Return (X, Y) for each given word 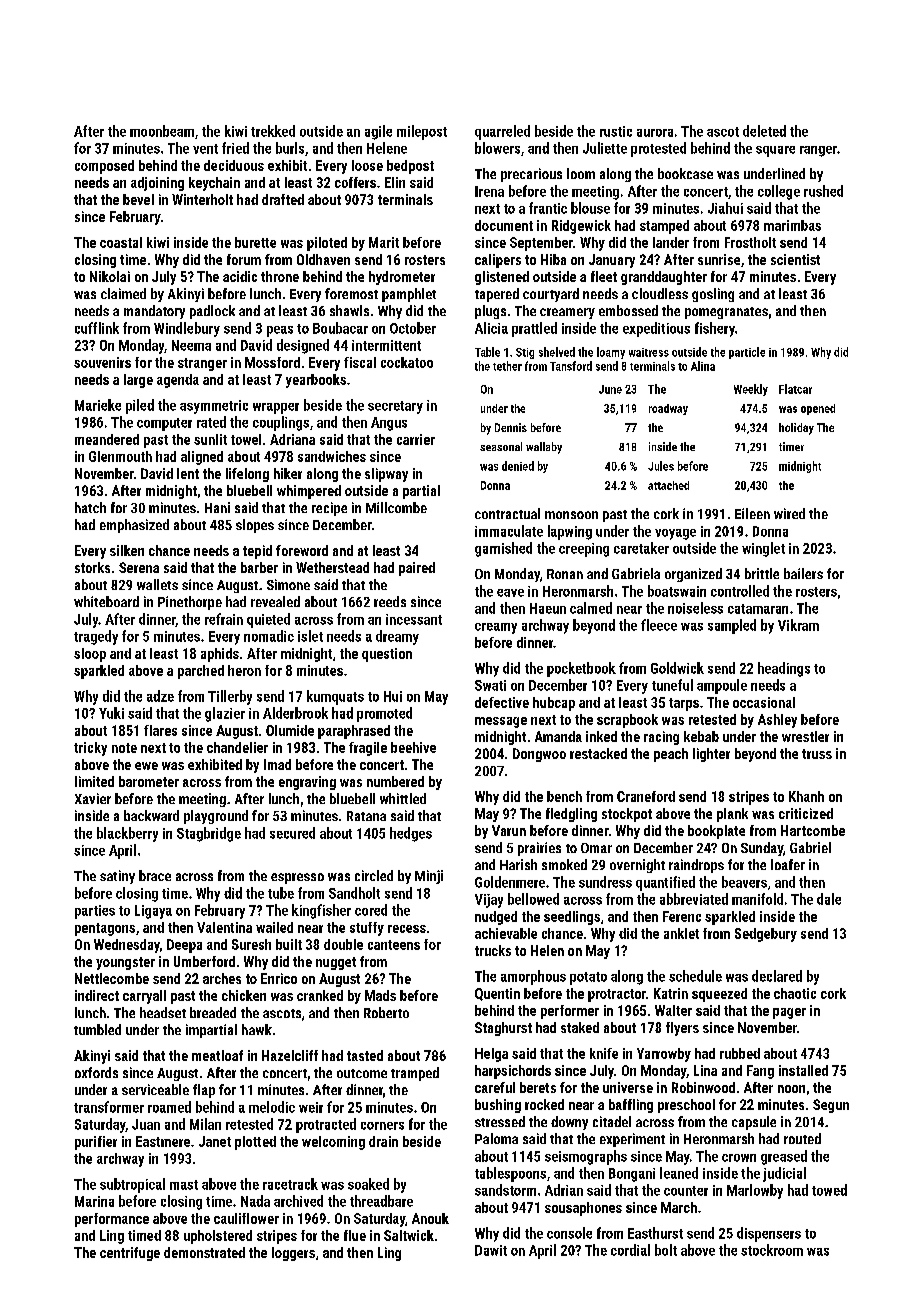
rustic (616, 131)
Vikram (798, 625)
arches (222, 978)
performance (112, 1220)
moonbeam (162, 131)
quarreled (502, 132)
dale (829, 899)
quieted (268, 620)
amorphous (533, 977)
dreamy (397, 637)
